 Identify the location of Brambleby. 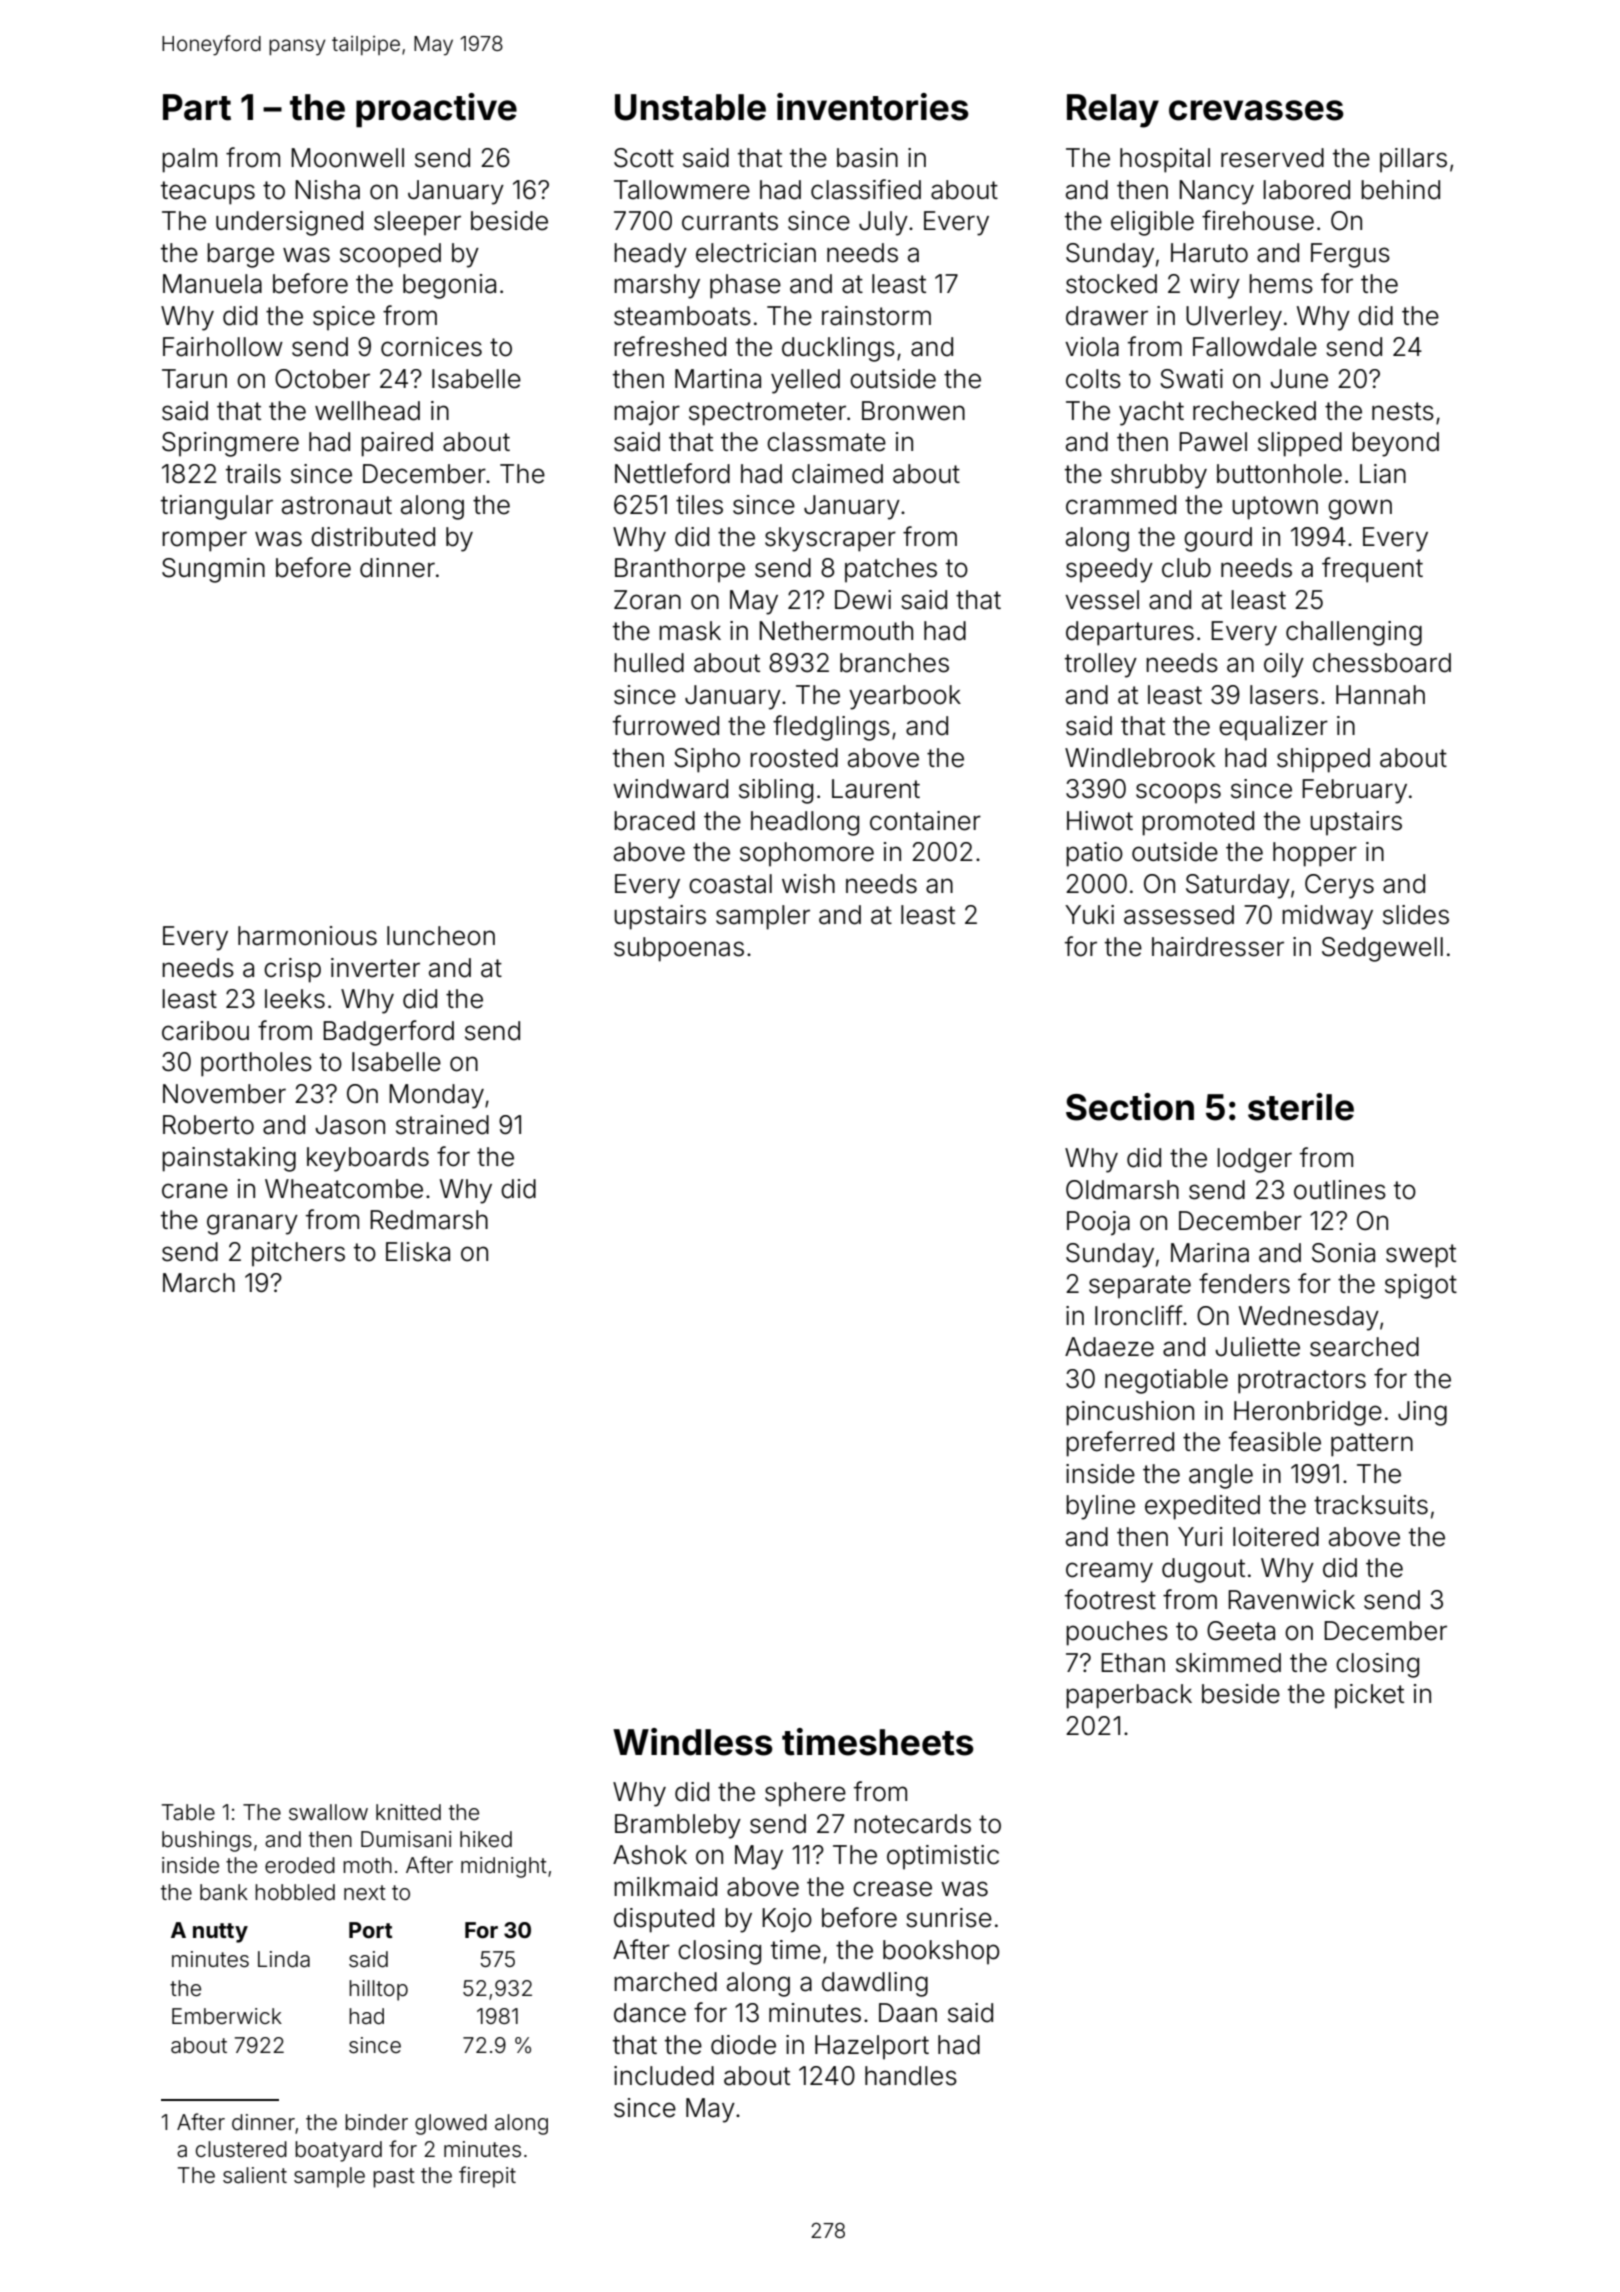
(678, 1826).
